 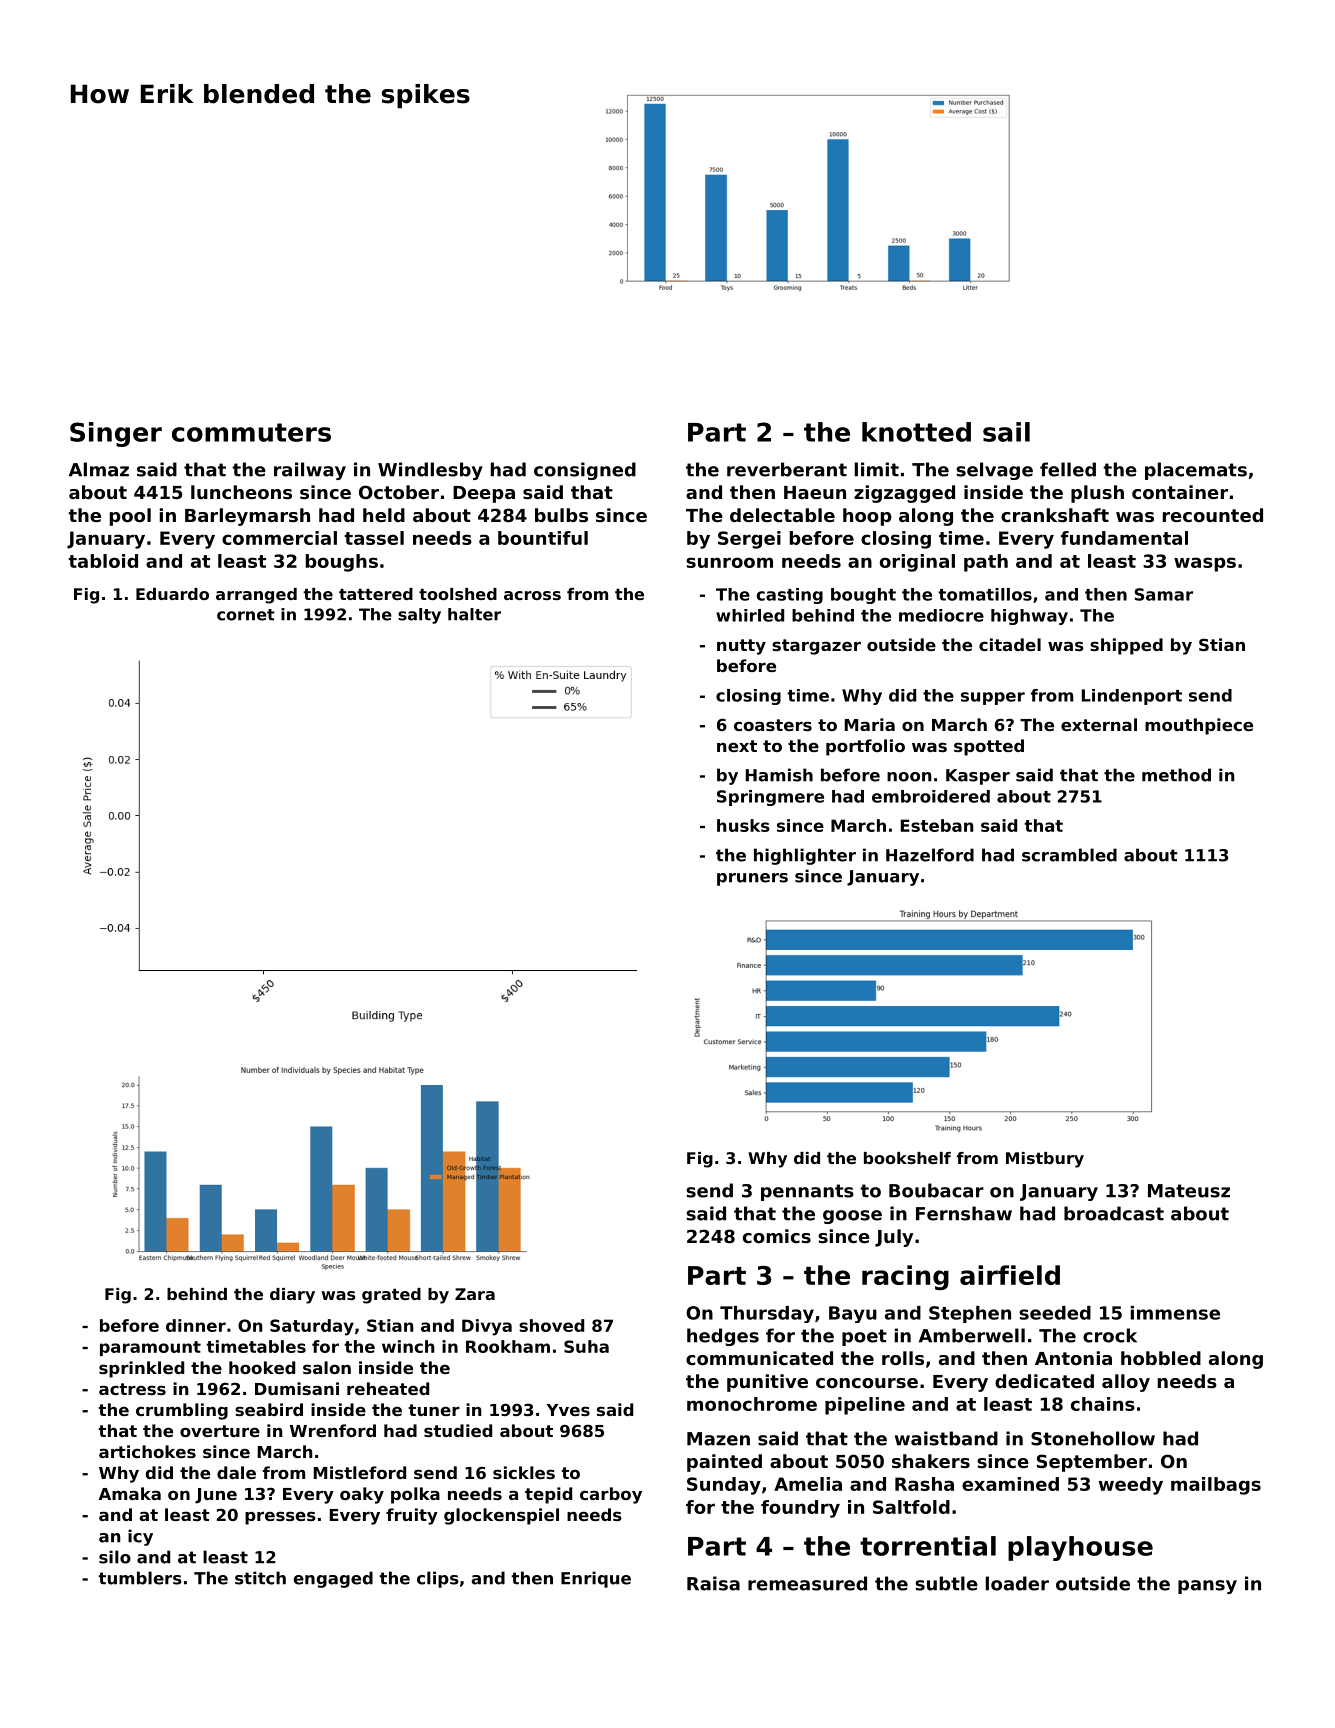 What do you see at coordinates (1196, 471) in the page?
I see `placemats` at bounding box center [1196, 471].
